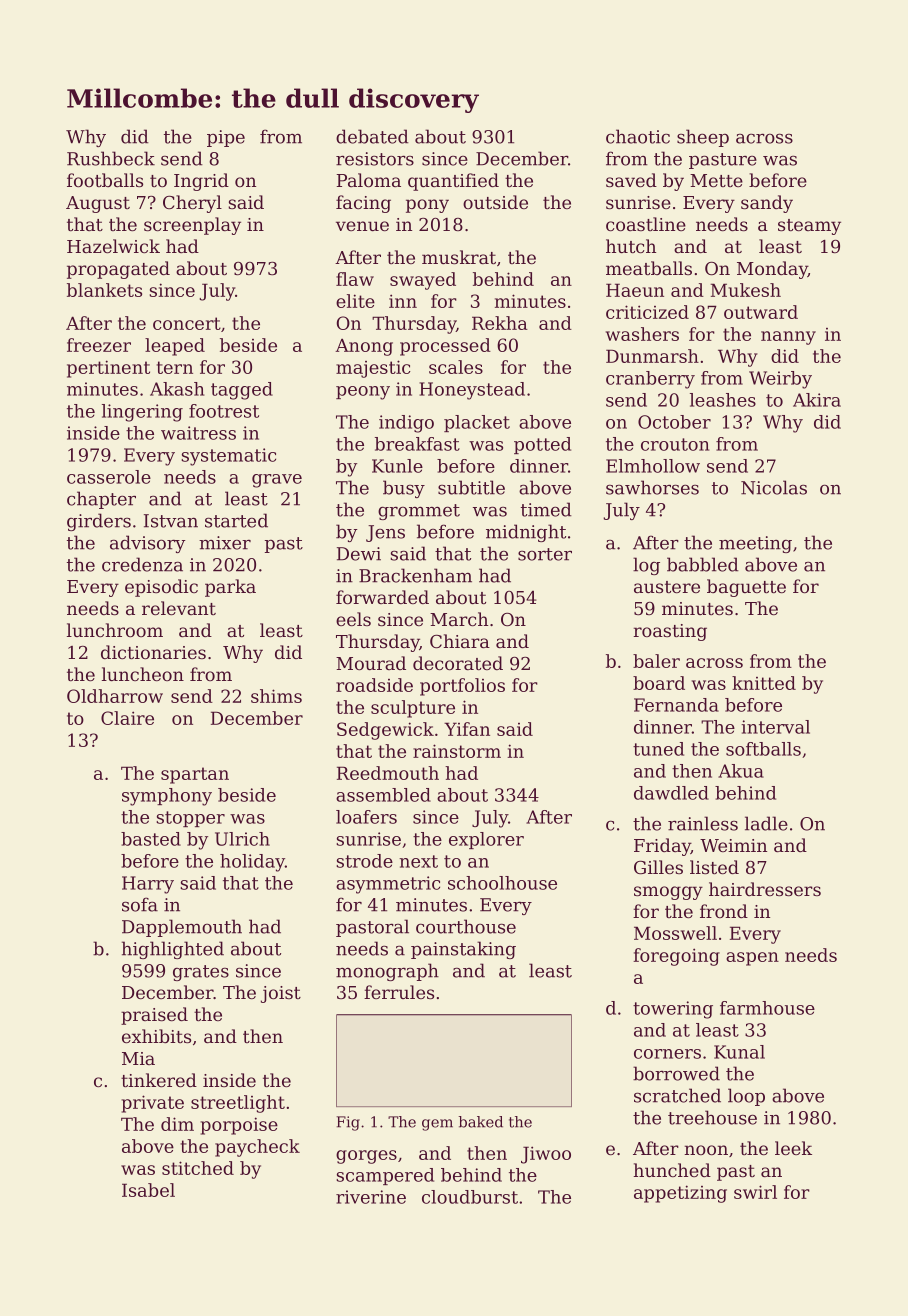  Describe the element at coordinates (755, 544) in the image. I see `meeting` at that location.
